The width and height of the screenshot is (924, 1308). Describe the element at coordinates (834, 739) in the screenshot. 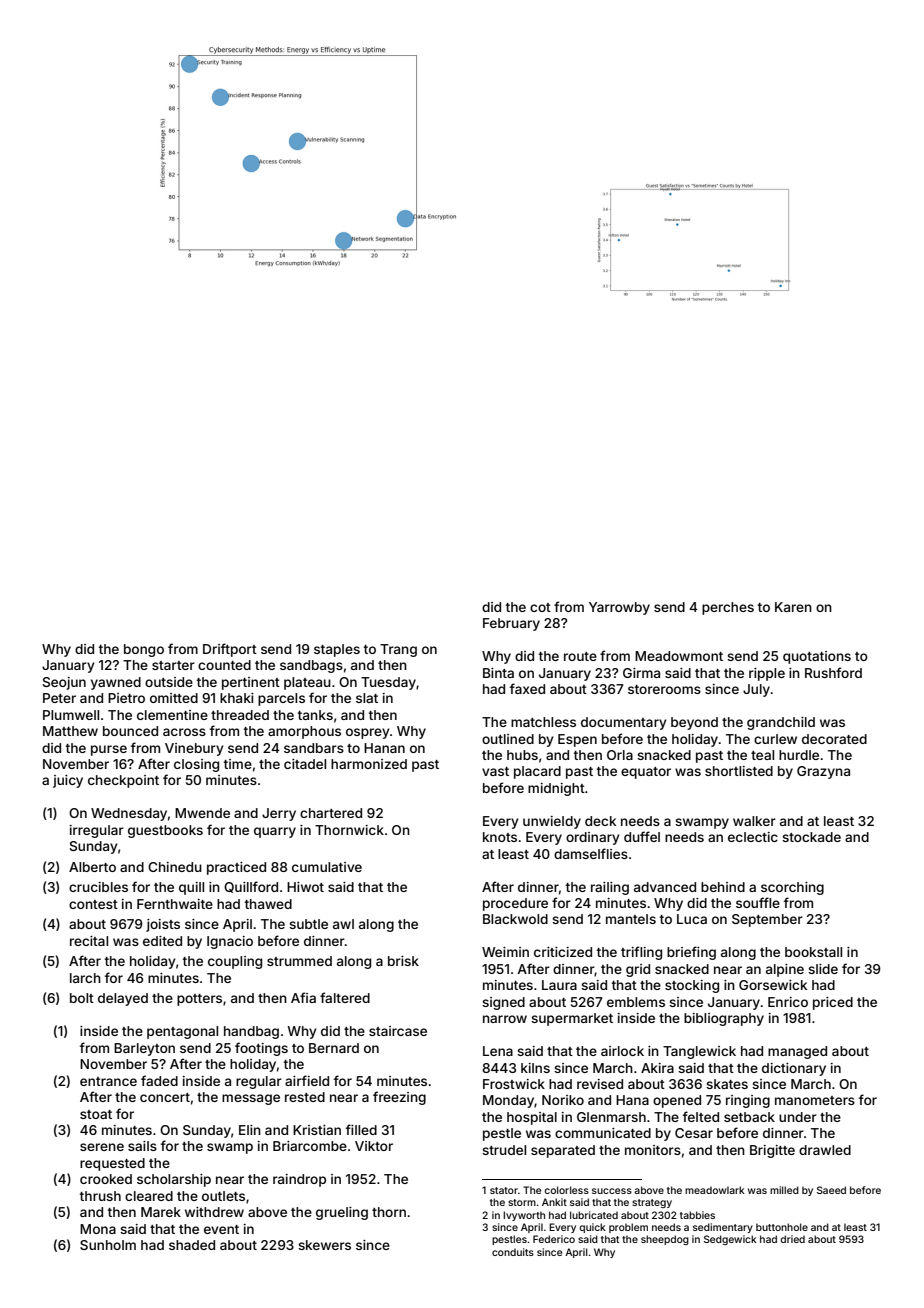

I see `decorated` at that location.
